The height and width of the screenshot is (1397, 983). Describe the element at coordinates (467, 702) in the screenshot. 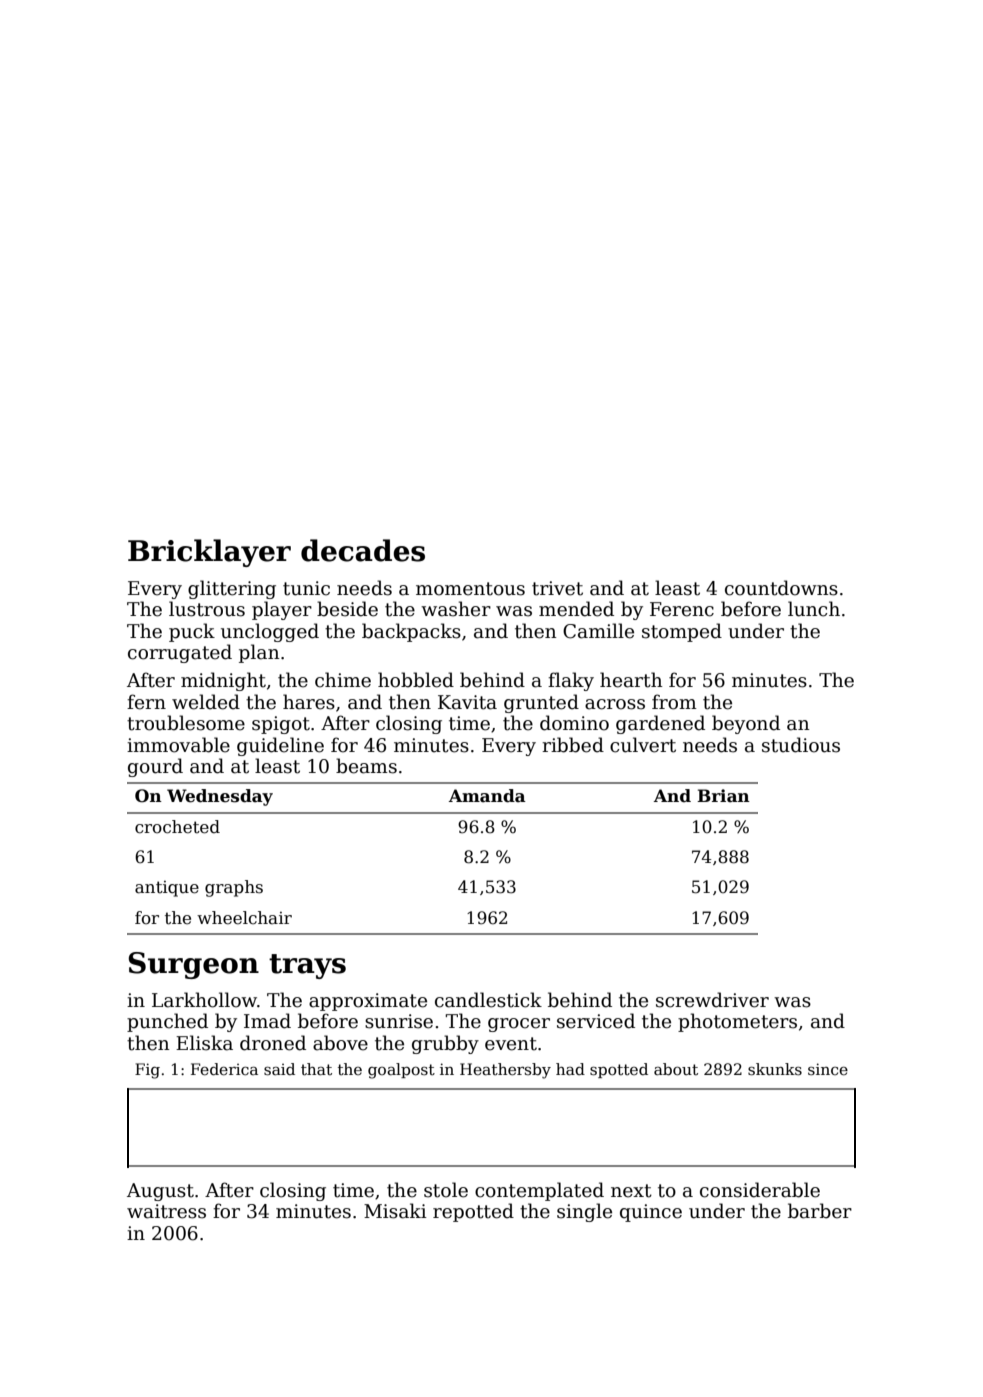

I see `Kavita` at that location.
